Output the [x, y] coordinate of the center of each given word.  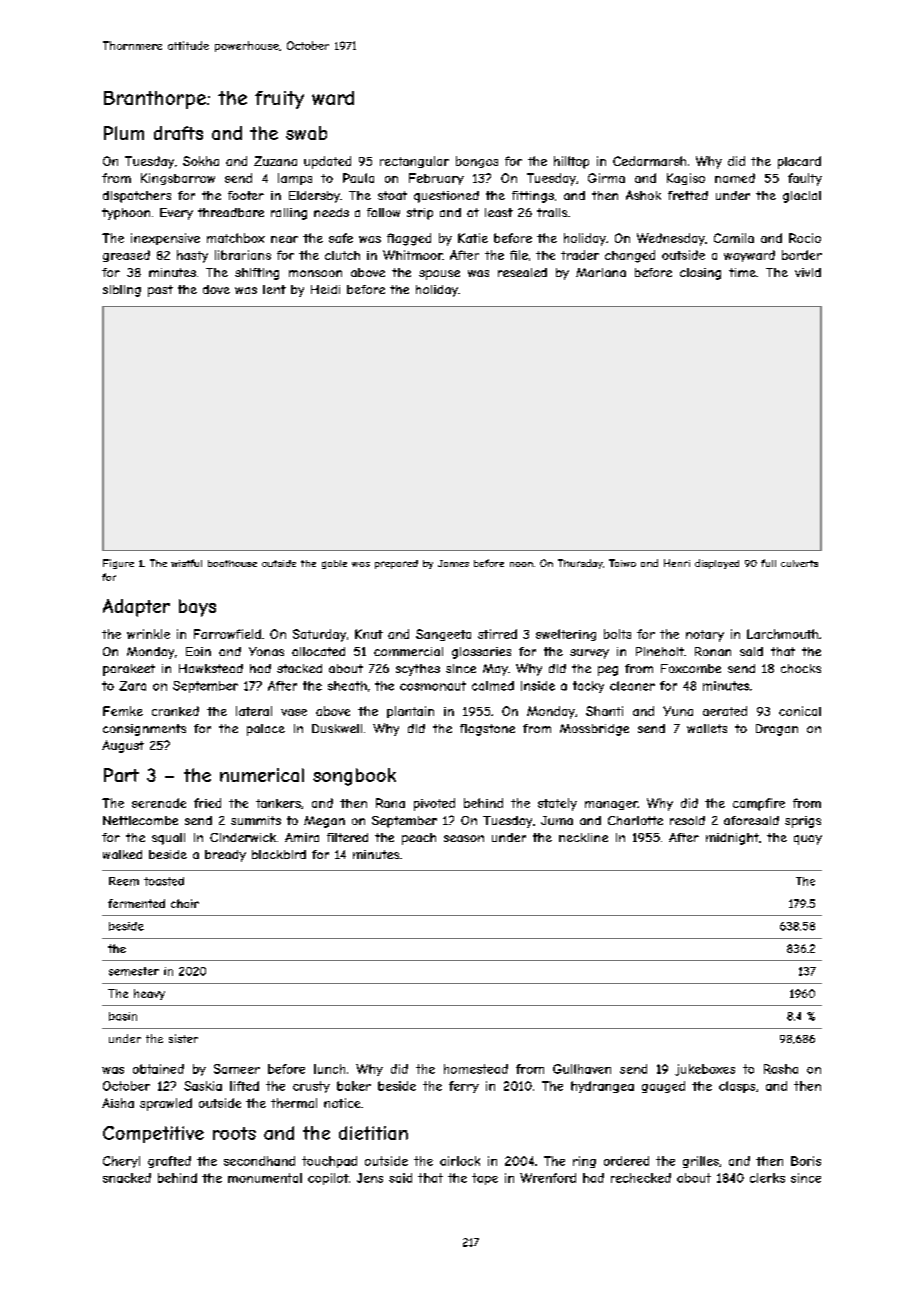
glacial [802, 197]
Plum [124, 133]
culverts [799, 563]
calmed [493, 686]
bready [225, 856]
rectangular [414, 162]
